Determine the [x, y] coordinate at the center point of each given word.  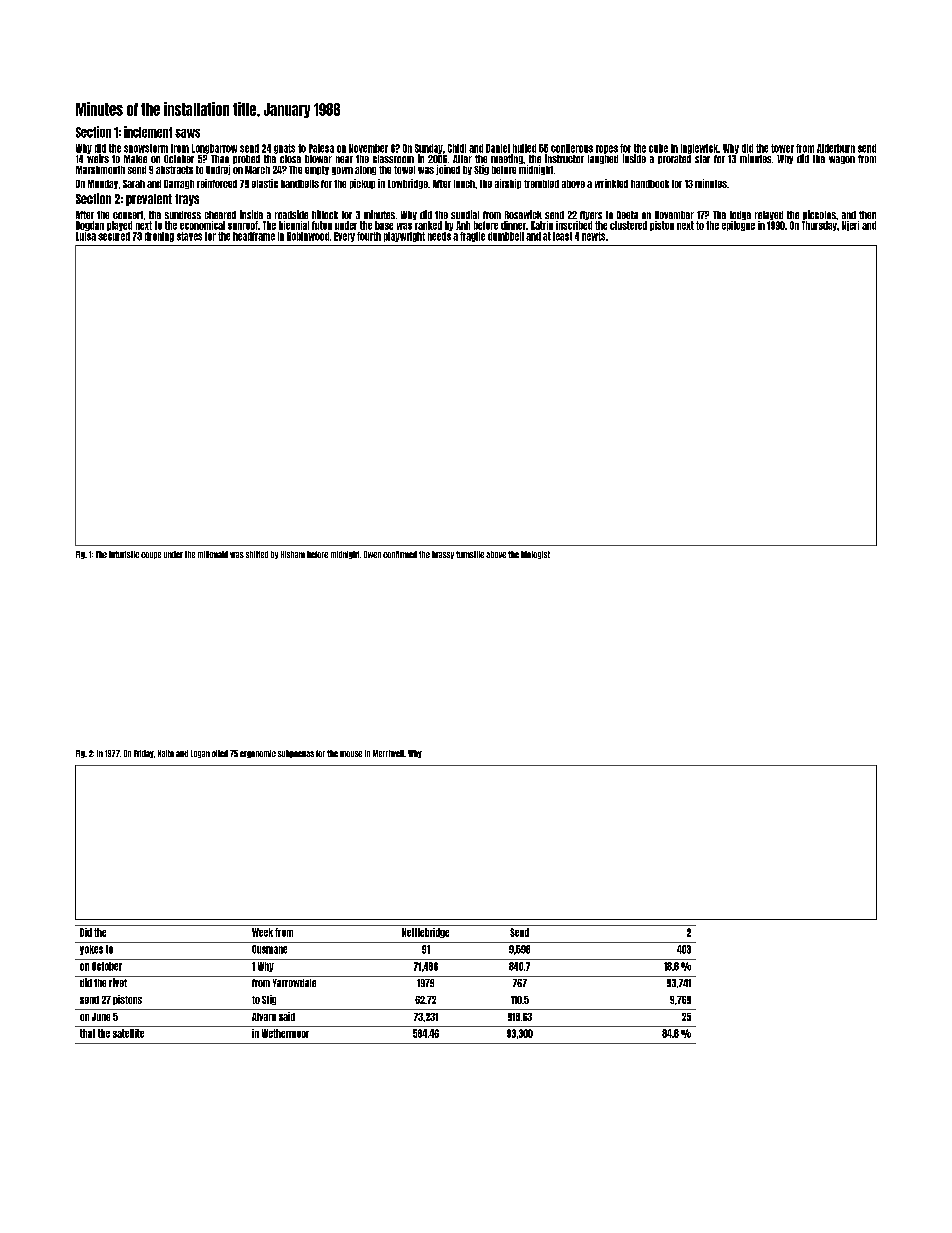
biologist [535, 555]
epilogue [738, 226]
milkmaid [213, 554]
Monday [103, 184]
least [562, 236]
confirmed [400, 554]
